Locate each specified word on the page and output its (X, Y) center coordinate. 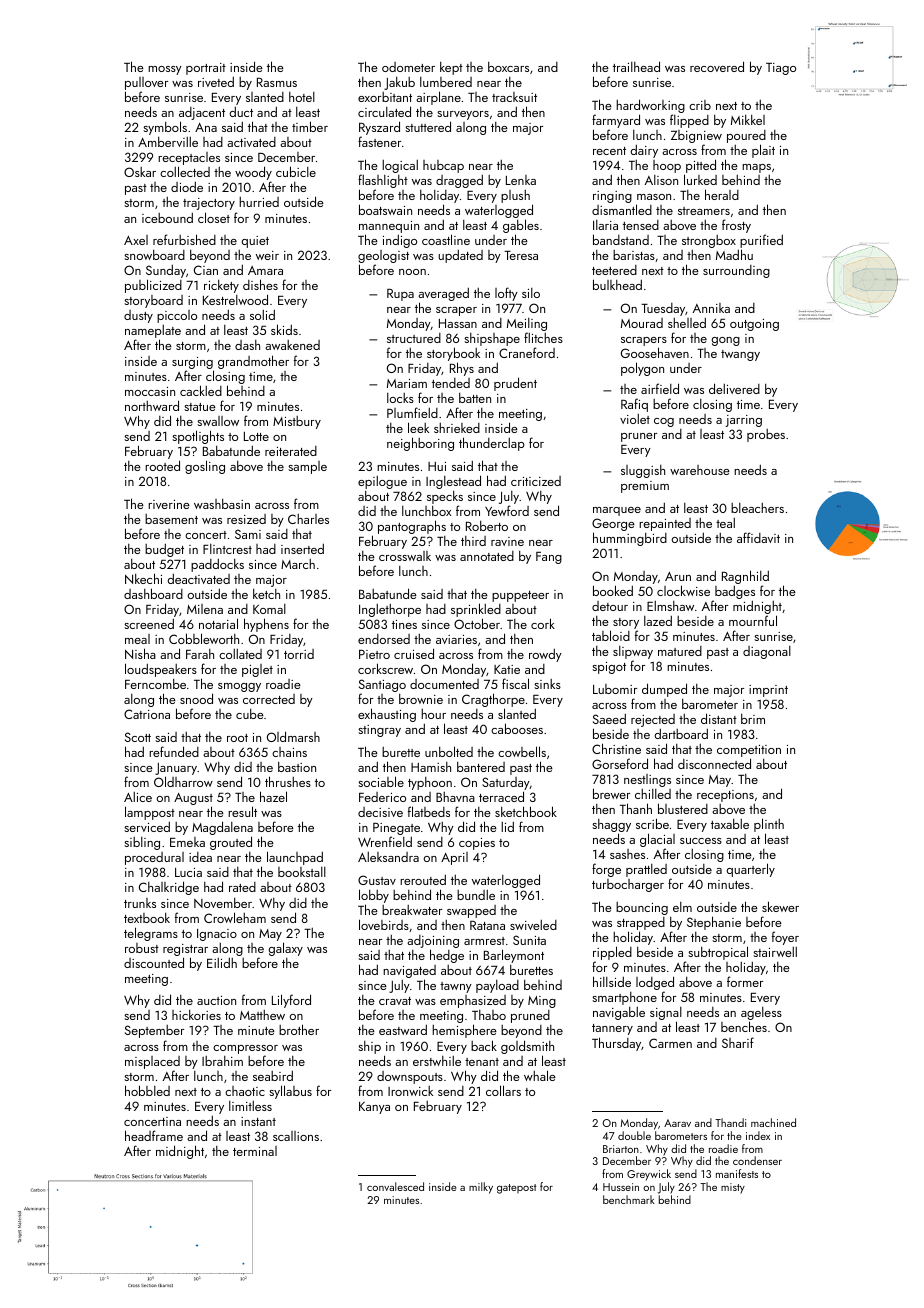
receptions (725, 796)
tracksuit (514, 97)
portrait (206, 69)
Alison (661, 180)
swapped (471, 911)
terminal (255, 1151)
